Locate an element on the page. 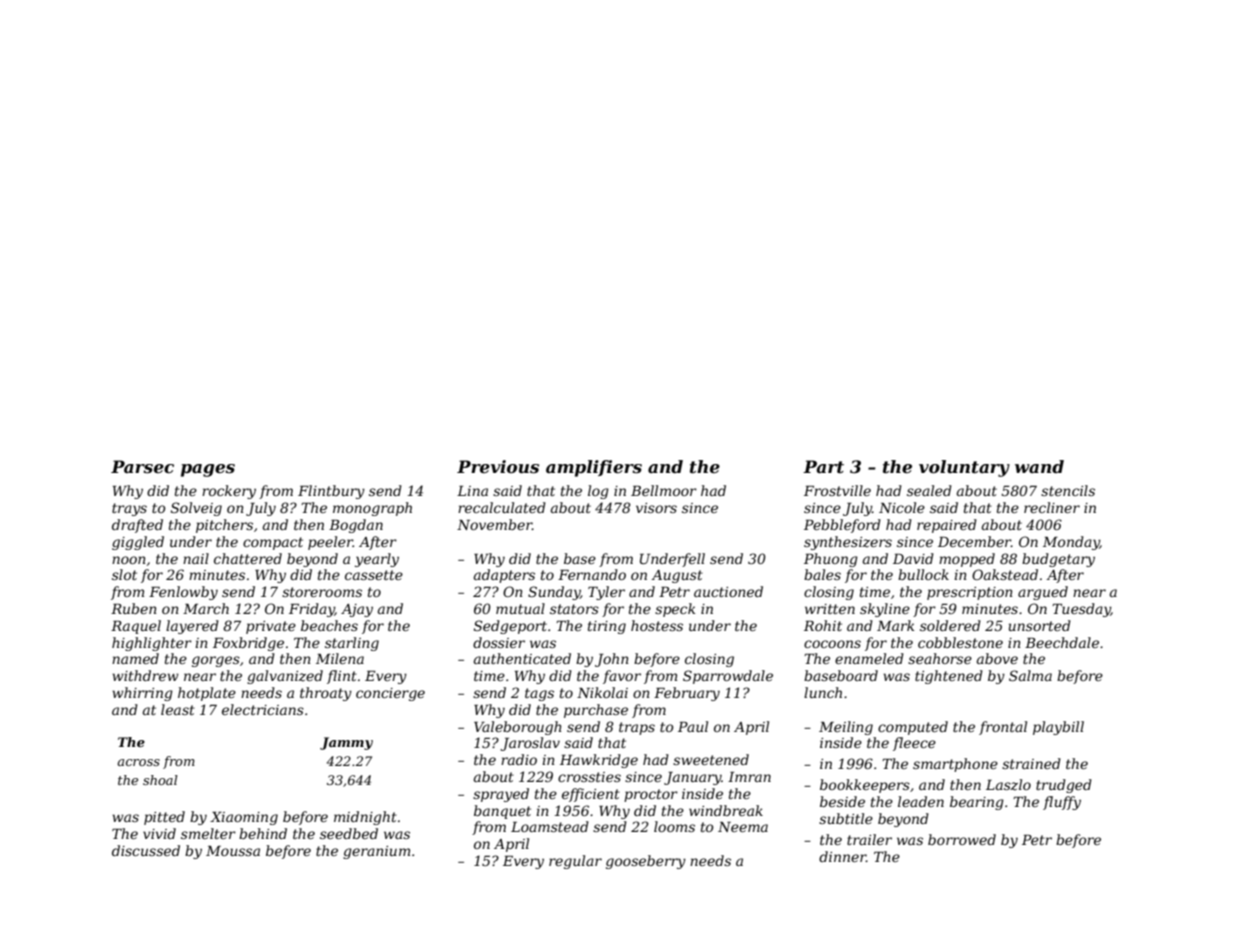 The width and height of the page is (1233, 952). Bellmoor is located at coordinates (664, 490).
